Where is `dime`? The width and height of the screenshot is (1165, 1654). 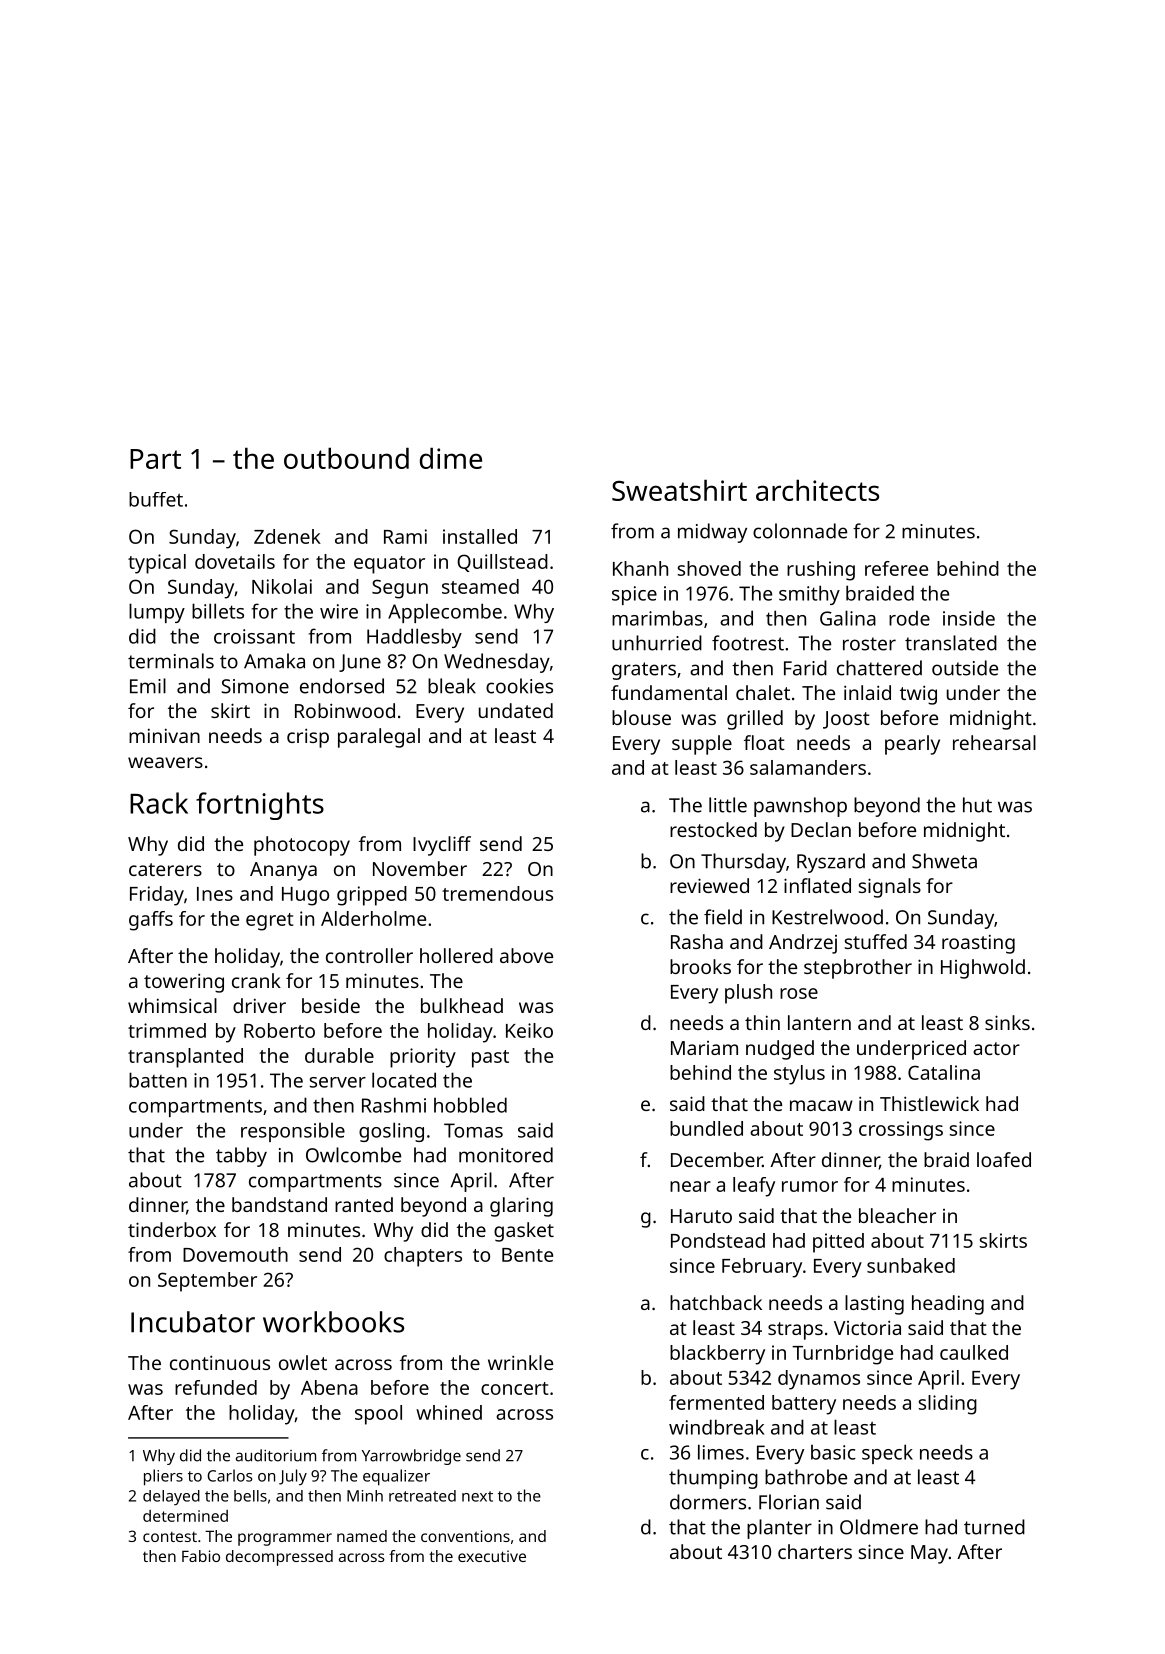
dime is located at coordinates (451, 458).
